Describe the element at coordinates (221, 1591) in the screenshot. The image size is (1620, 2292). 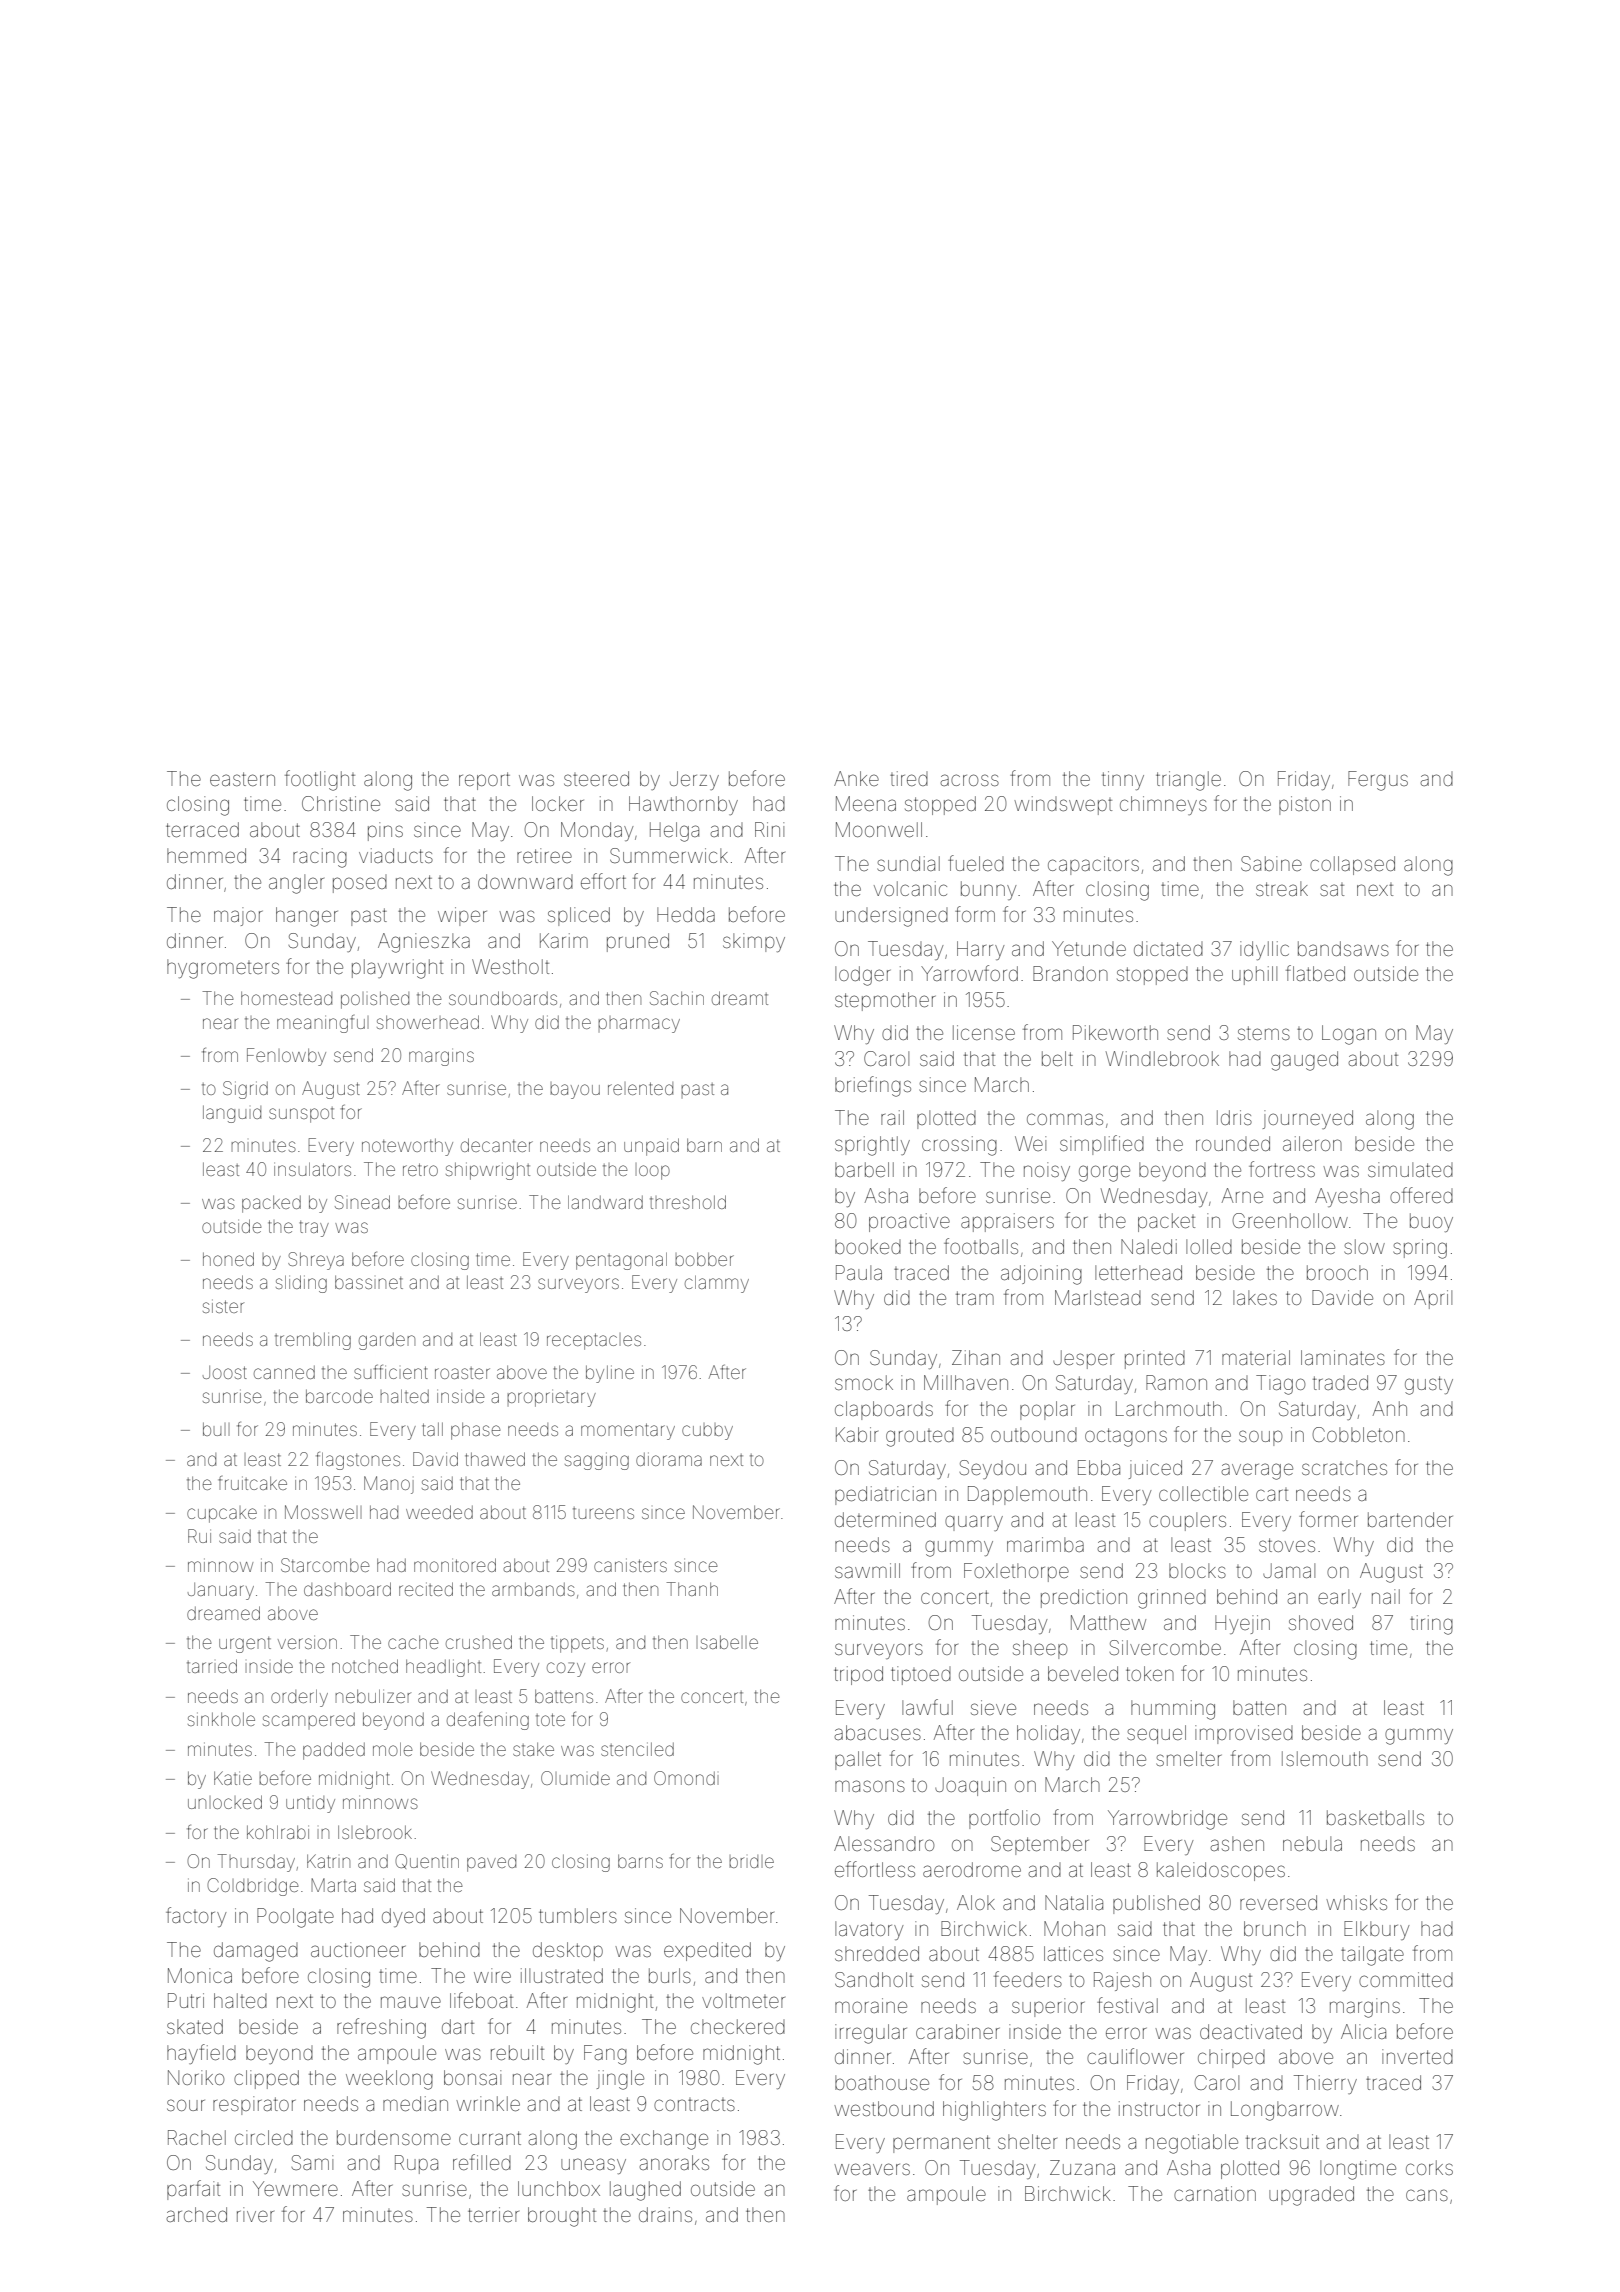
I see `January` at that location.
